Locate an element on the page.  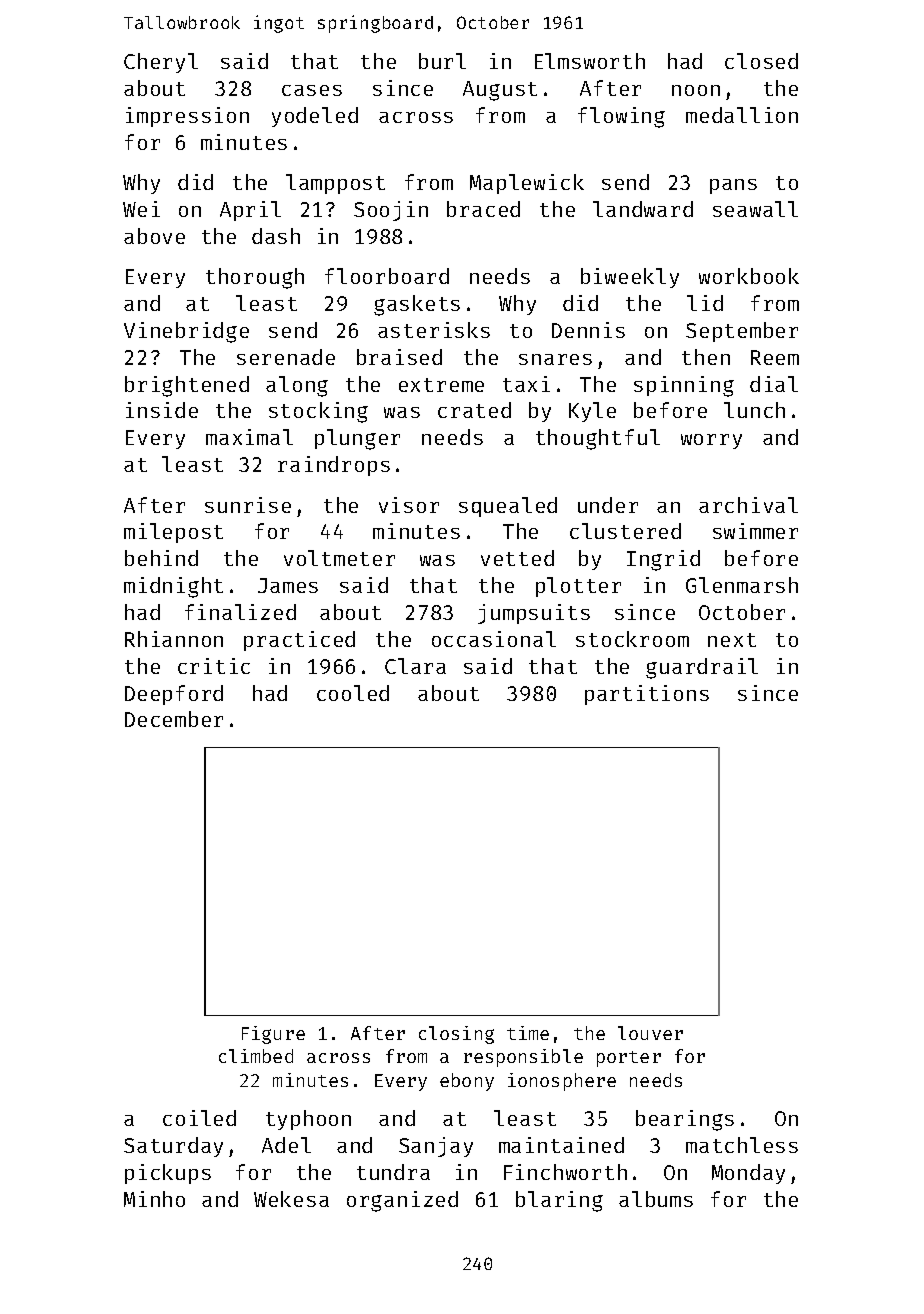
swimmer is located at coordinates (755, 531).
